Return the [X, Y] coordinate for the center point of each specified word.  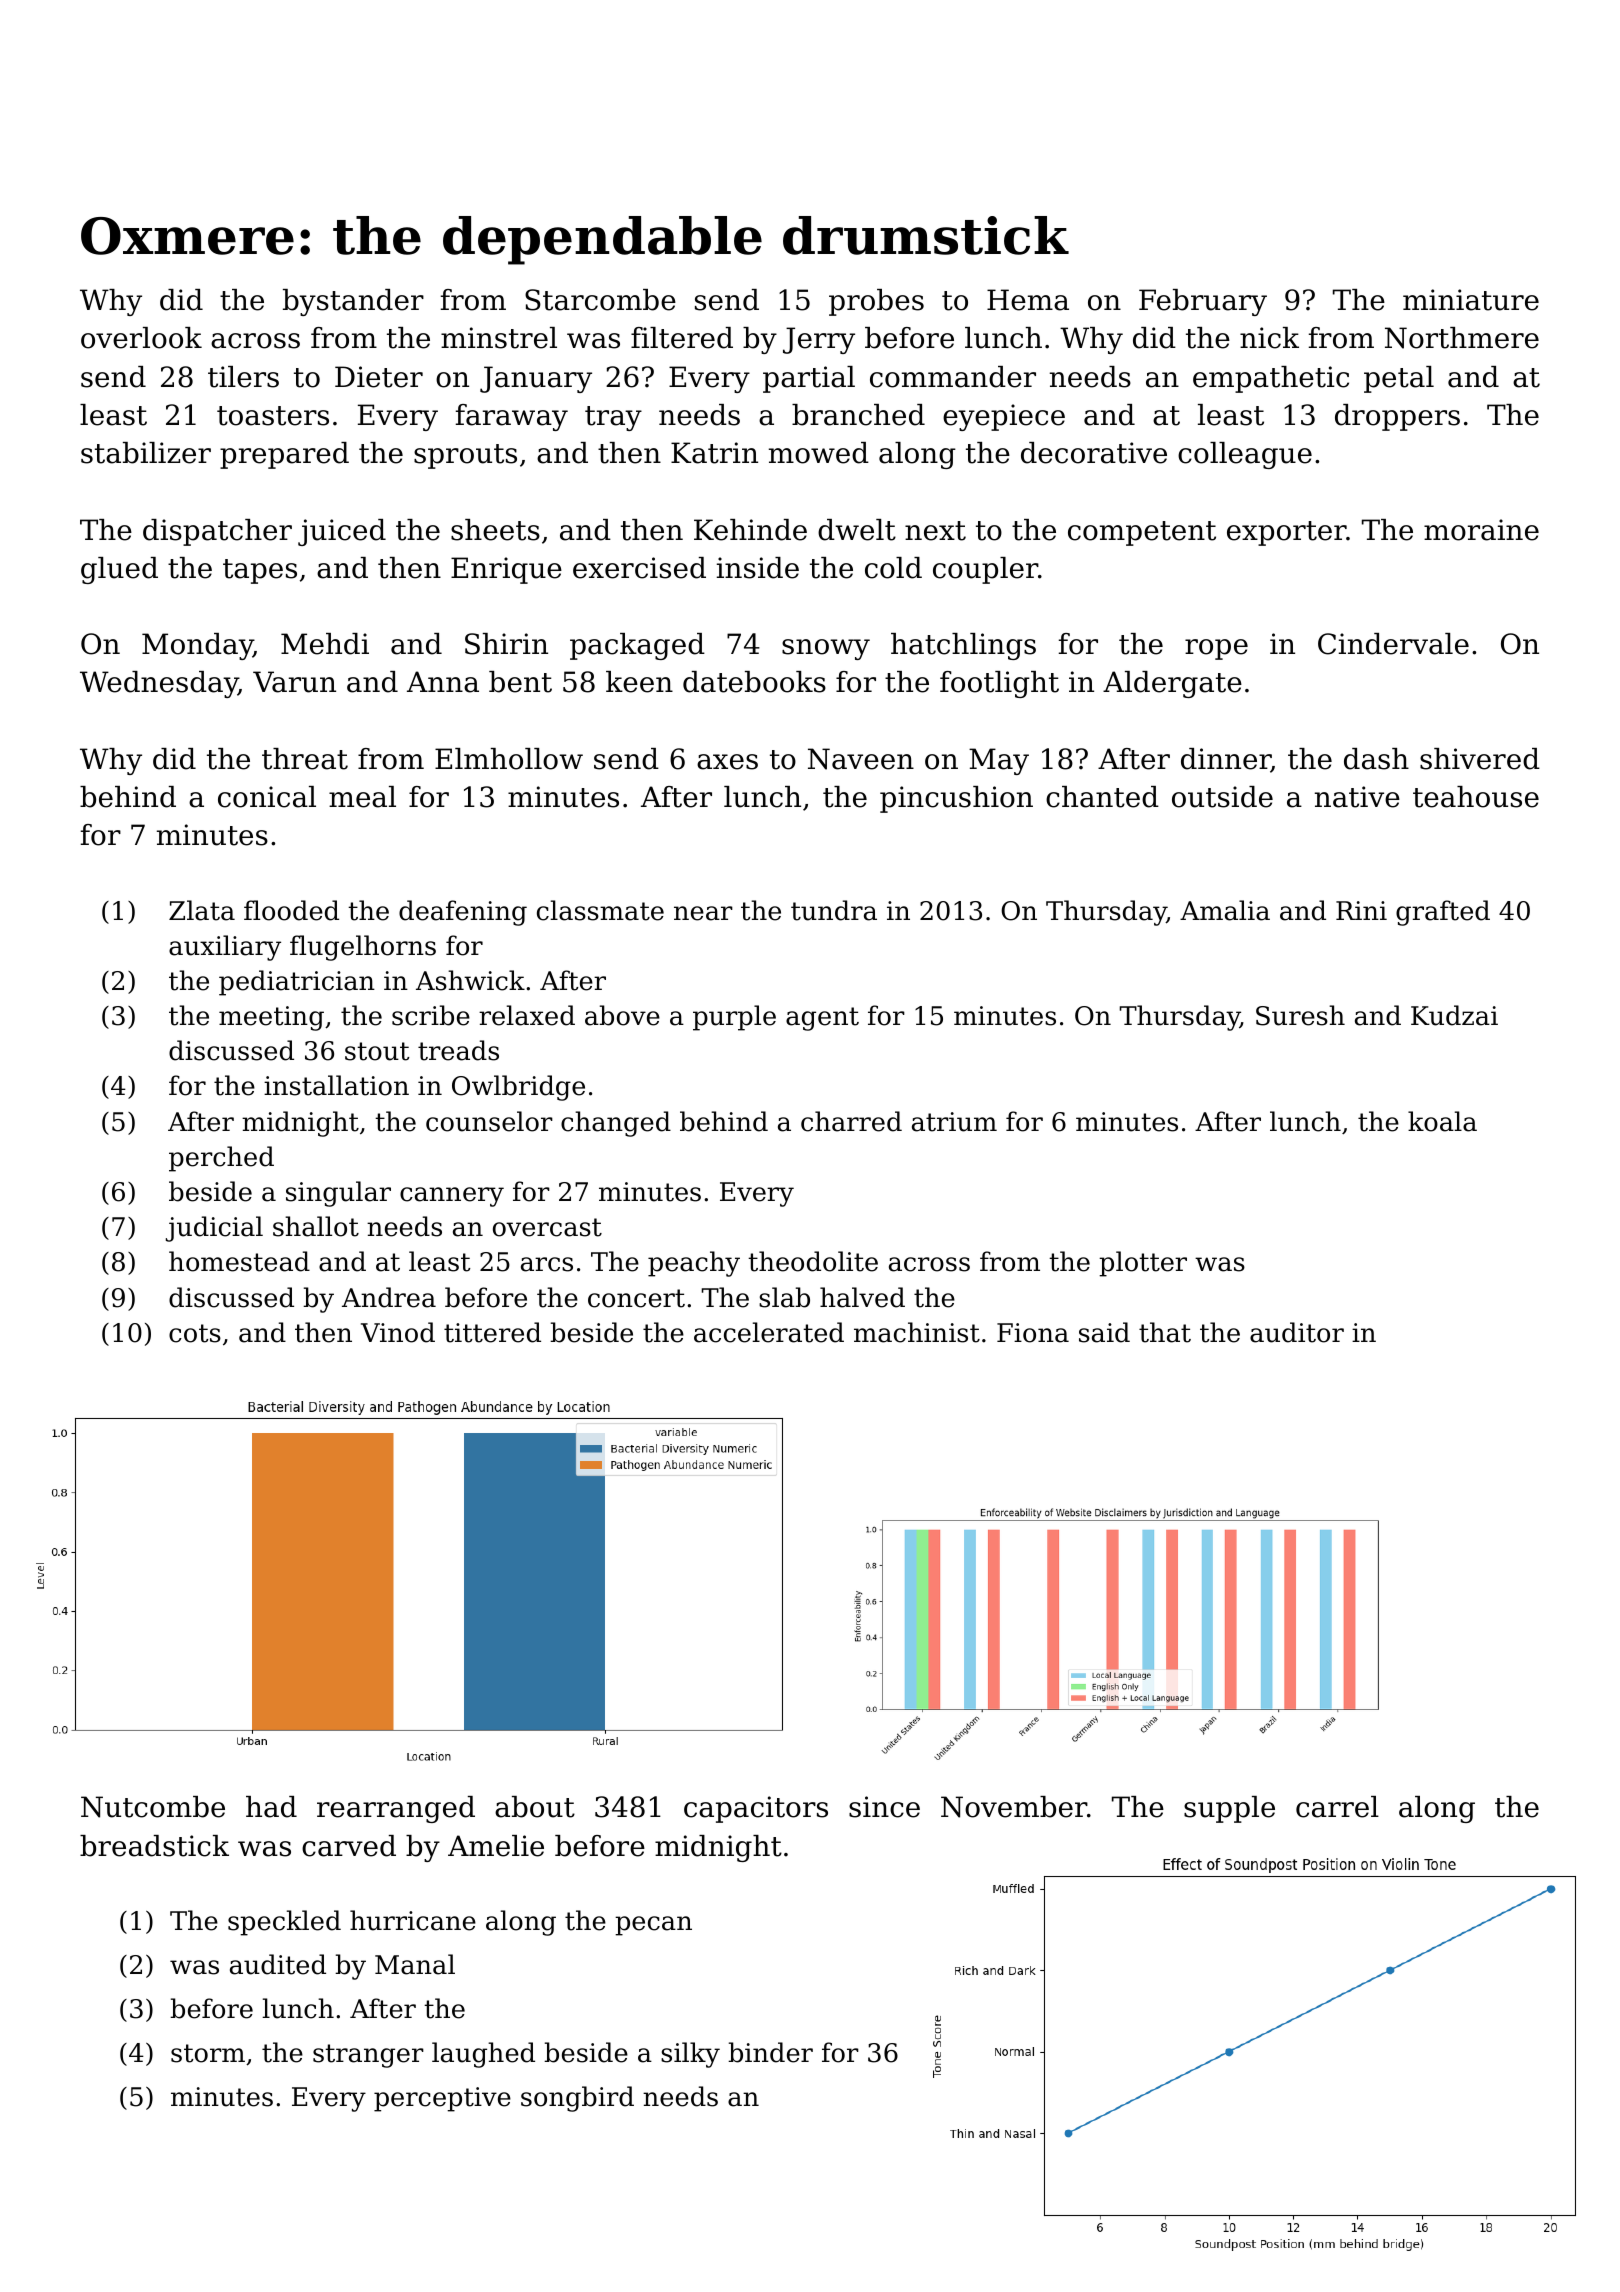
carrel [1337, 1807]
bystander [353, 302]
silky [690, 2055]
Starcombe [600, 300]
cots [195, 1333]
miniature [1471, 300]
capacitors [756, 1809]
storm [208, 2053]
